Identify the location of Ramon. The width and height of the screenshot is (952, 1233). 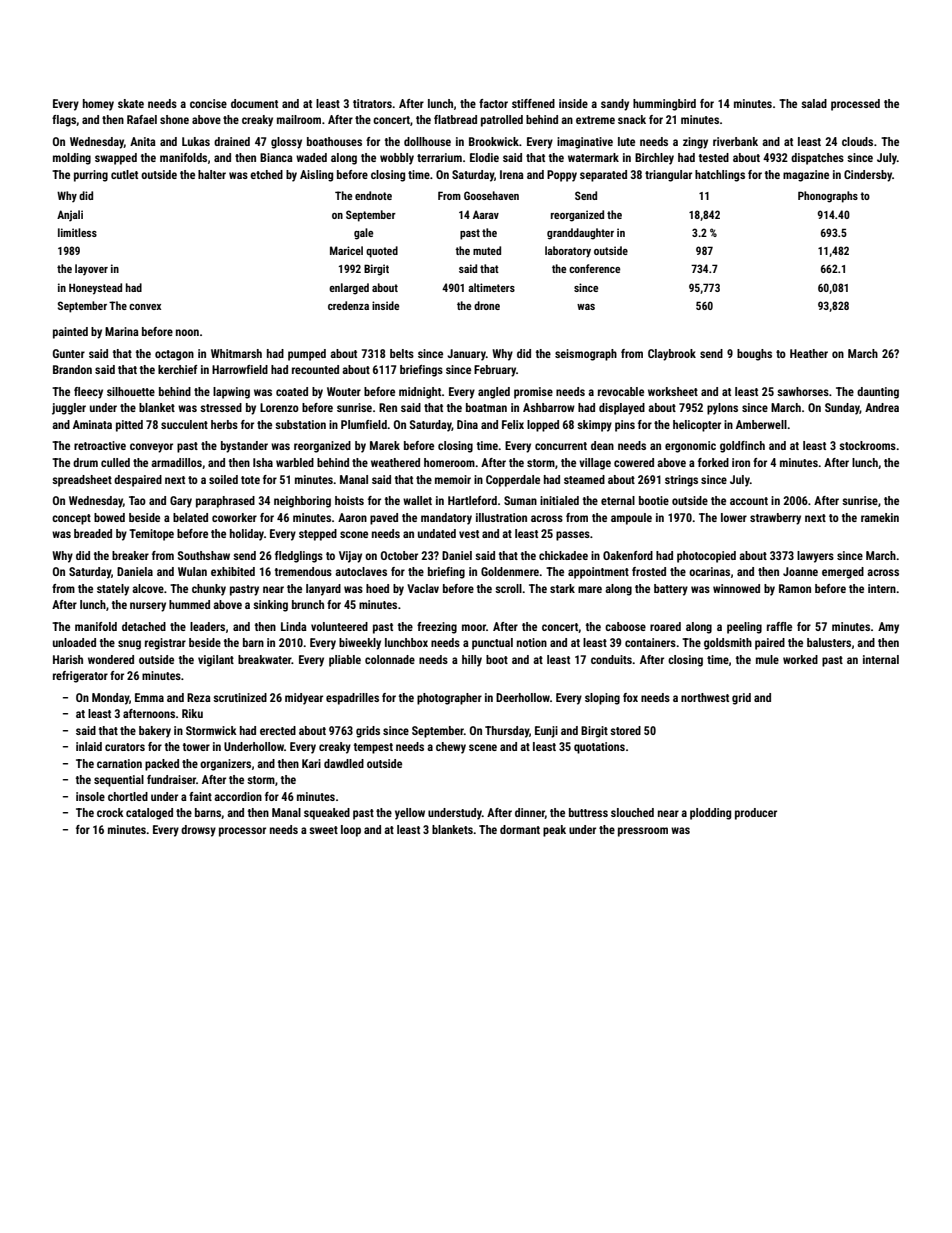
(795, 588).
